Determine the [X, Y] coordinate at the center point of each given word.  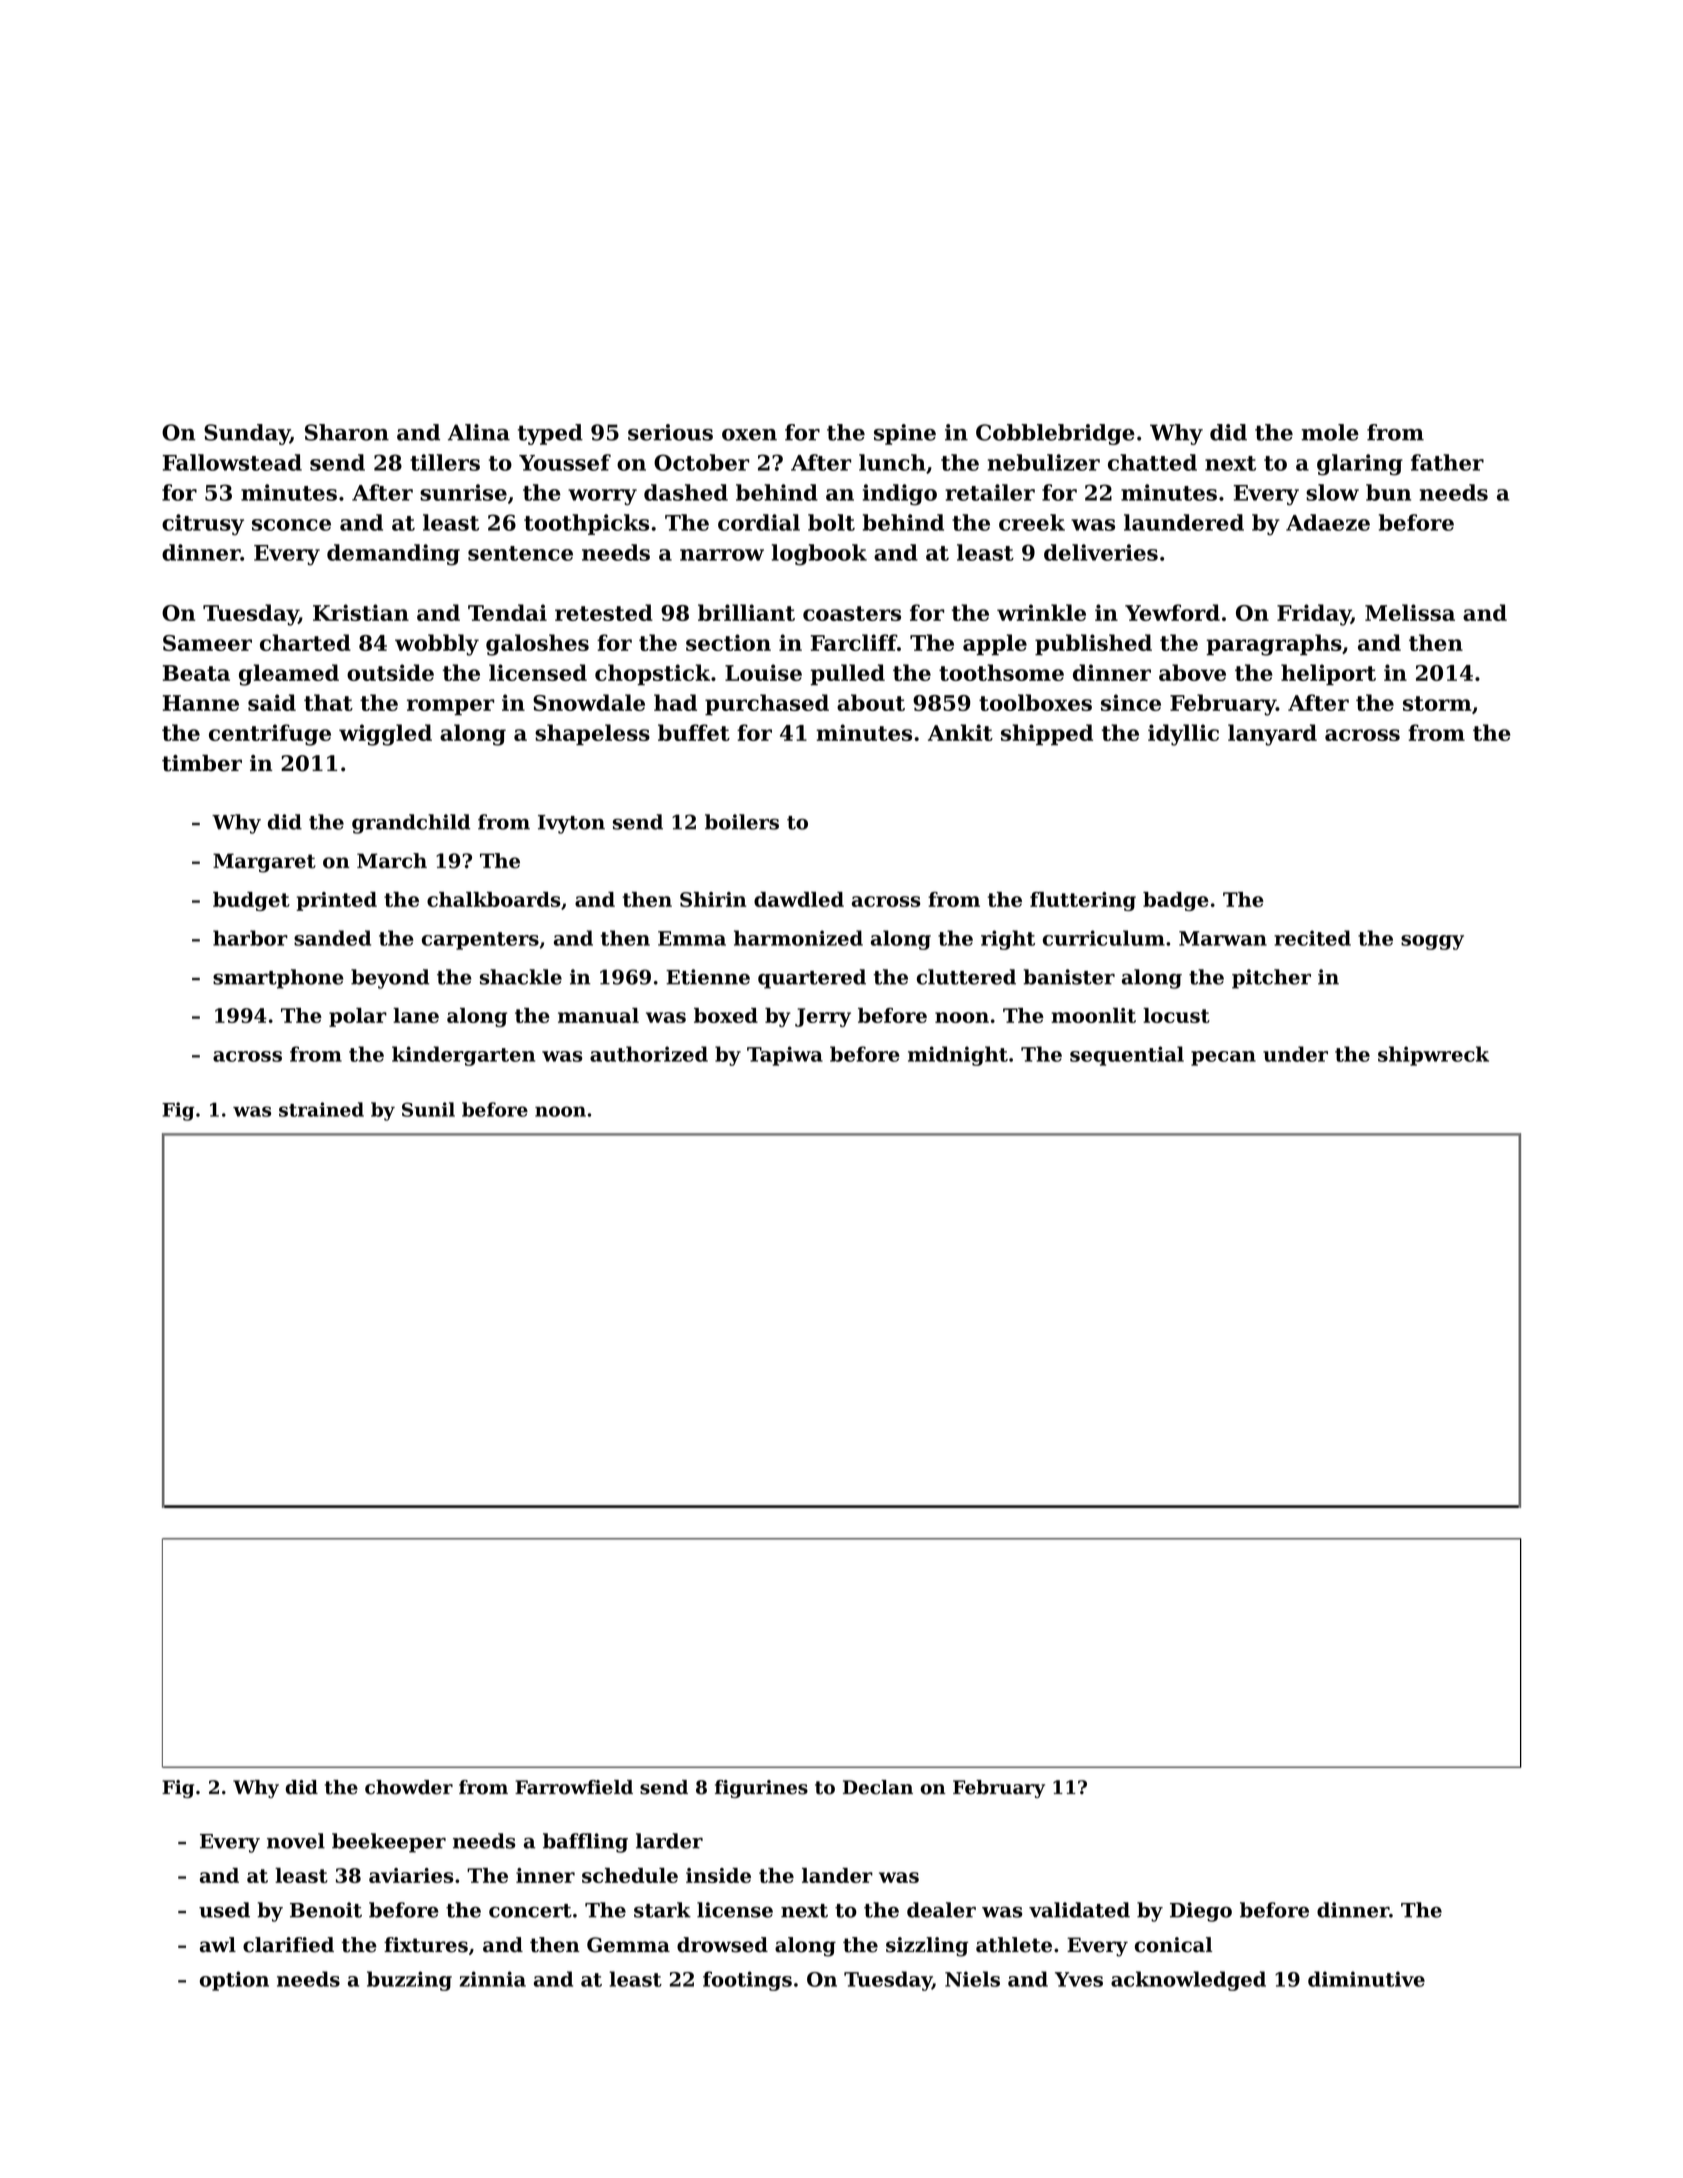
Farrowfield [574, 1787]
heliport [1328, 674]
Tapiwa [785, 1056]
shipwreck [1433, 1056]
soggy [1432, 942]
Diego [1201, 1912]
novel [296, 1841]
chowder [409, 1787]
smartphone [278, 979]
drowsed [722, 1945]
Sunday [247, 434]
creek [1032, 522]
